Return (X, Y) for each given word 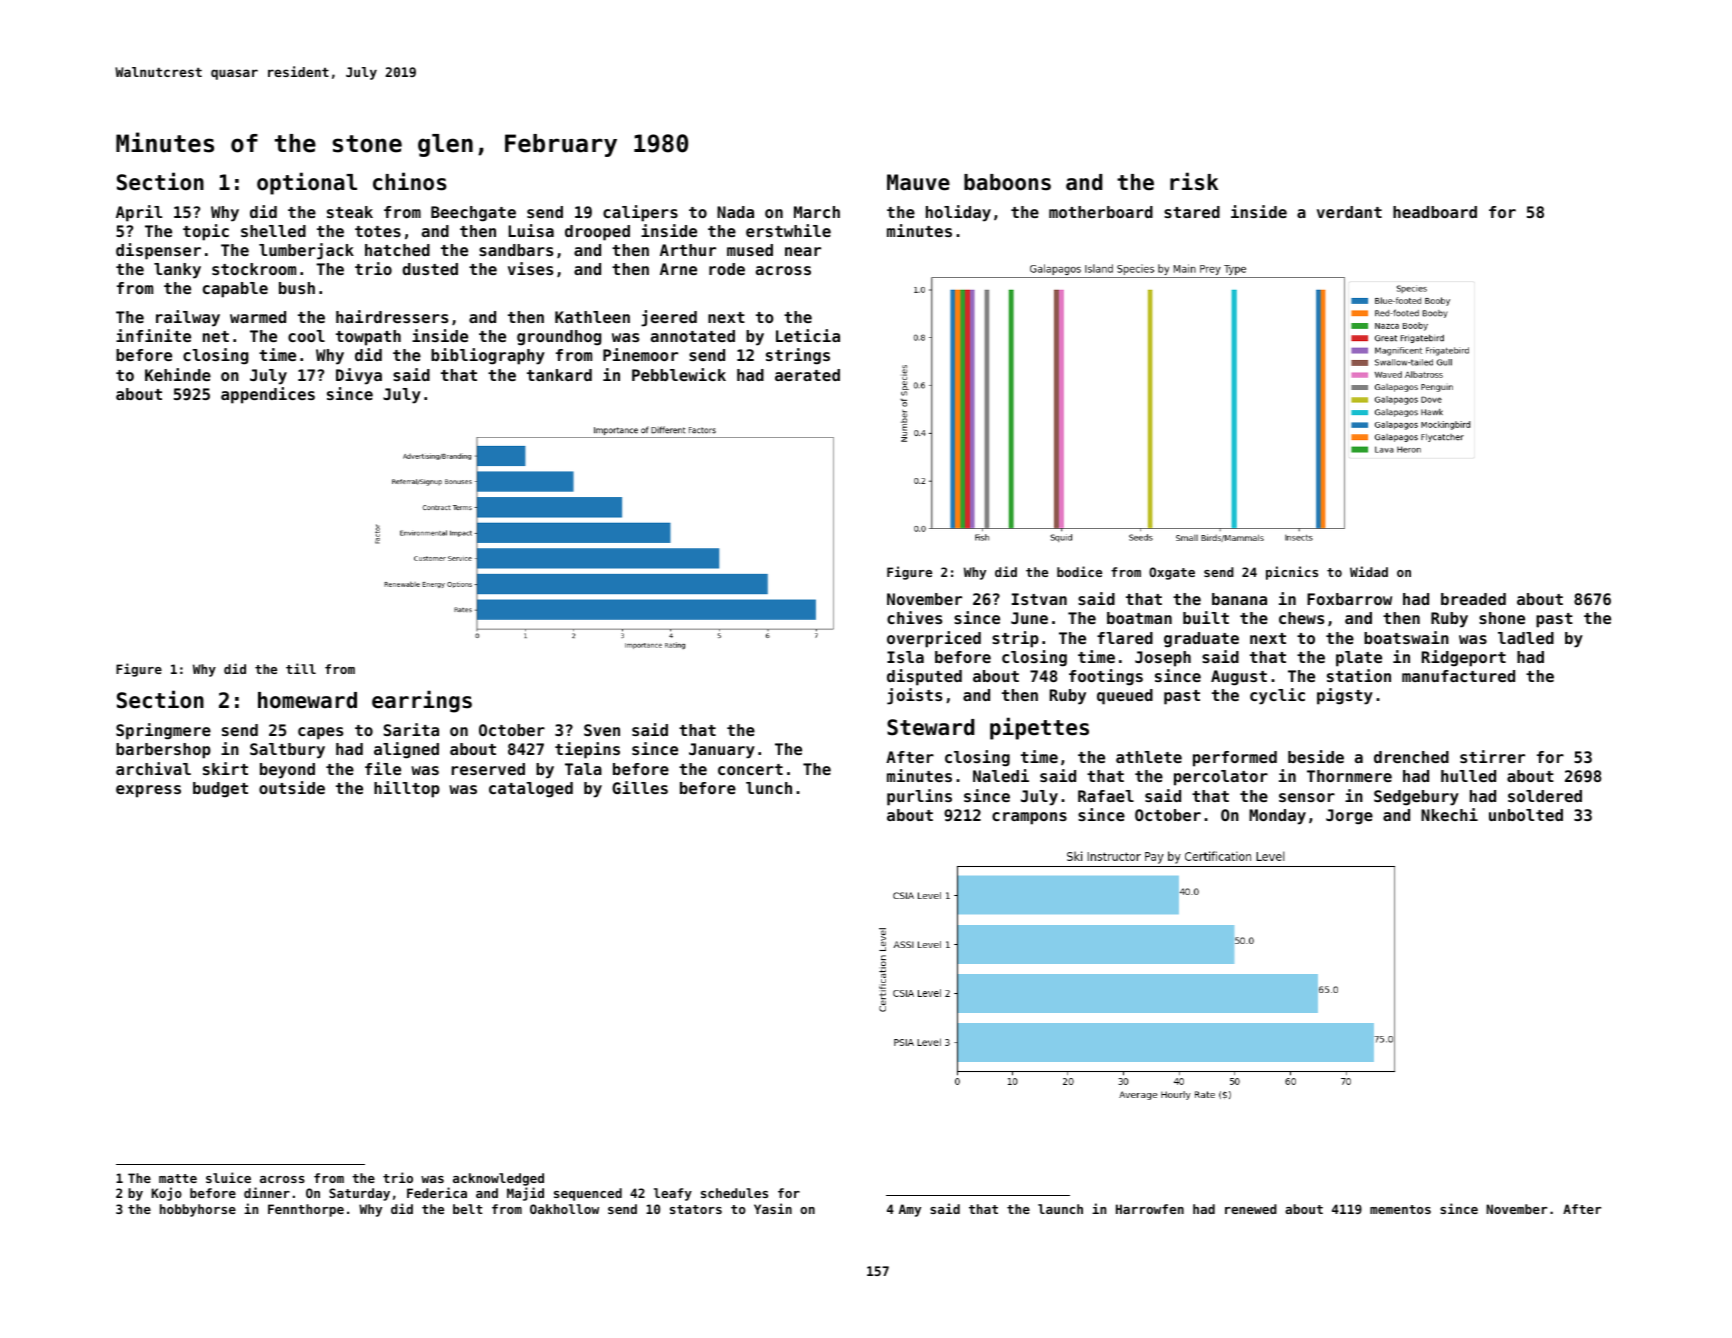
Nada (735, 212)
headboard (1435, 212)
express (148, 791)
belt (467, 1209)
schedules (734, 1193)
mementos (1400, 1209)
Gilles (640, 787)
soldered (1545, 796)
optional (307, 183)
